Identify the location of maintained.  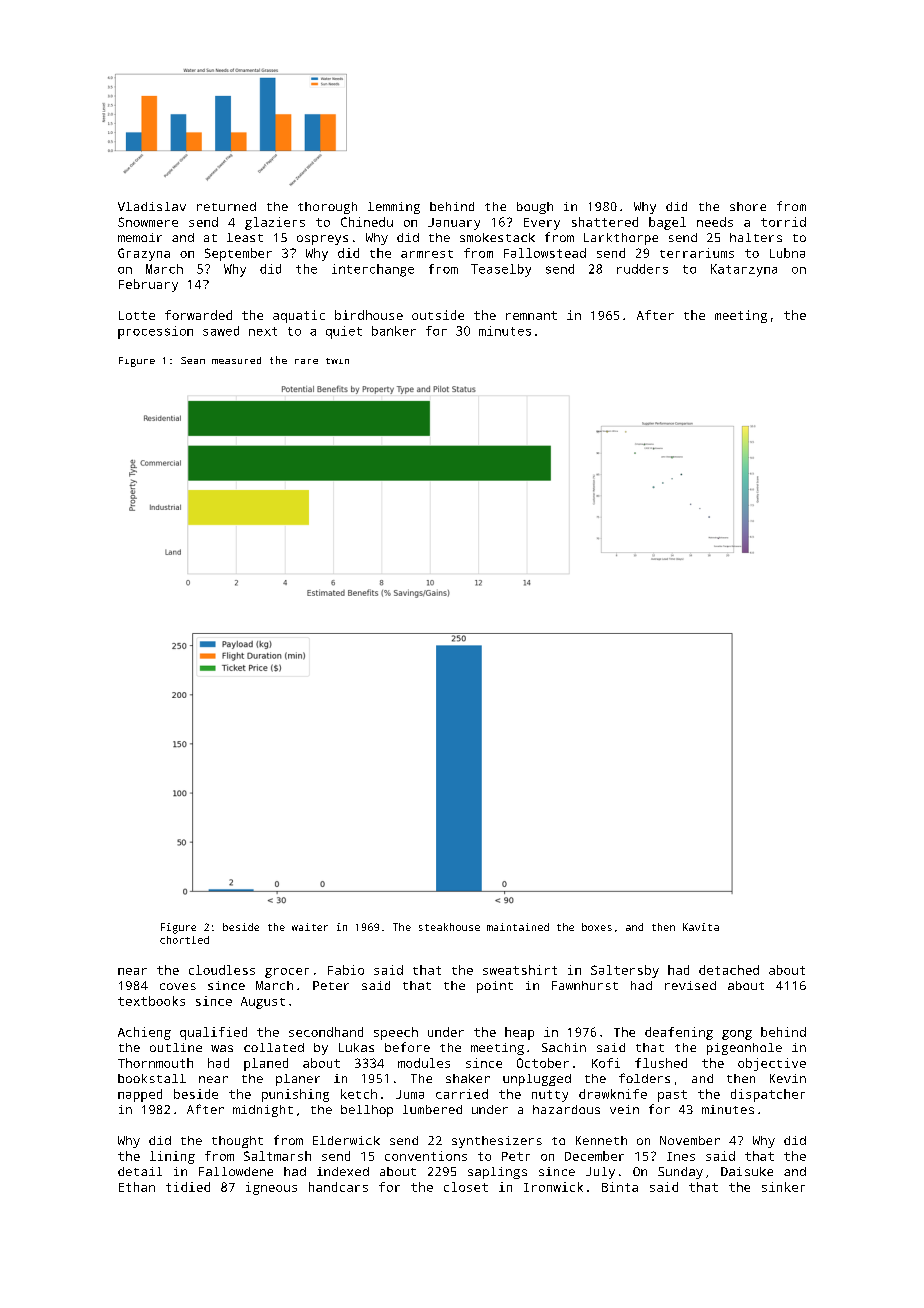
(518, 927).
